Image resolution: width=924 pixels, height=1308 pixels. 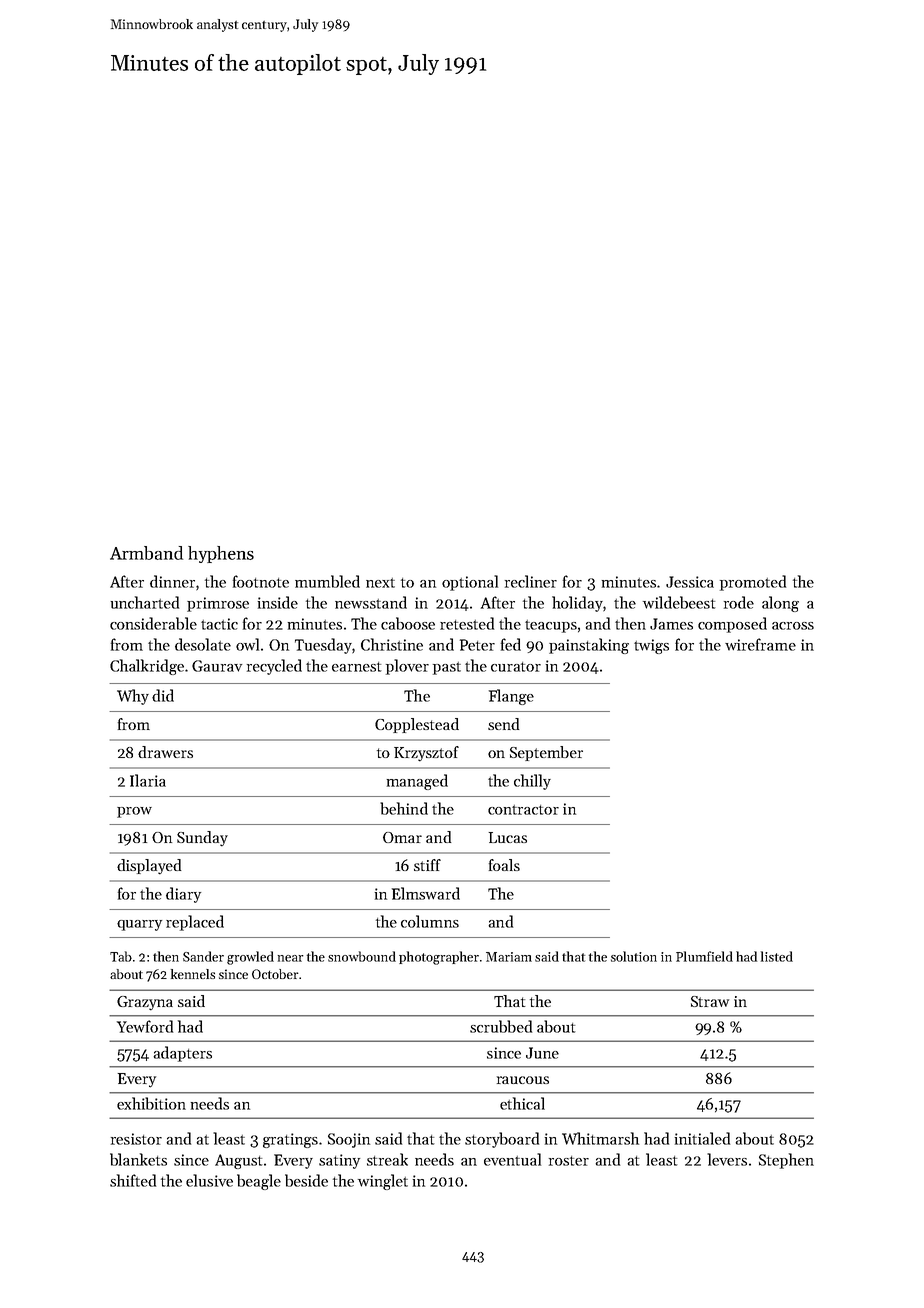 What do you see at coordinates (508, 837) in the screenshot?
I see `Lucas` at bounding box center [508, 837].
